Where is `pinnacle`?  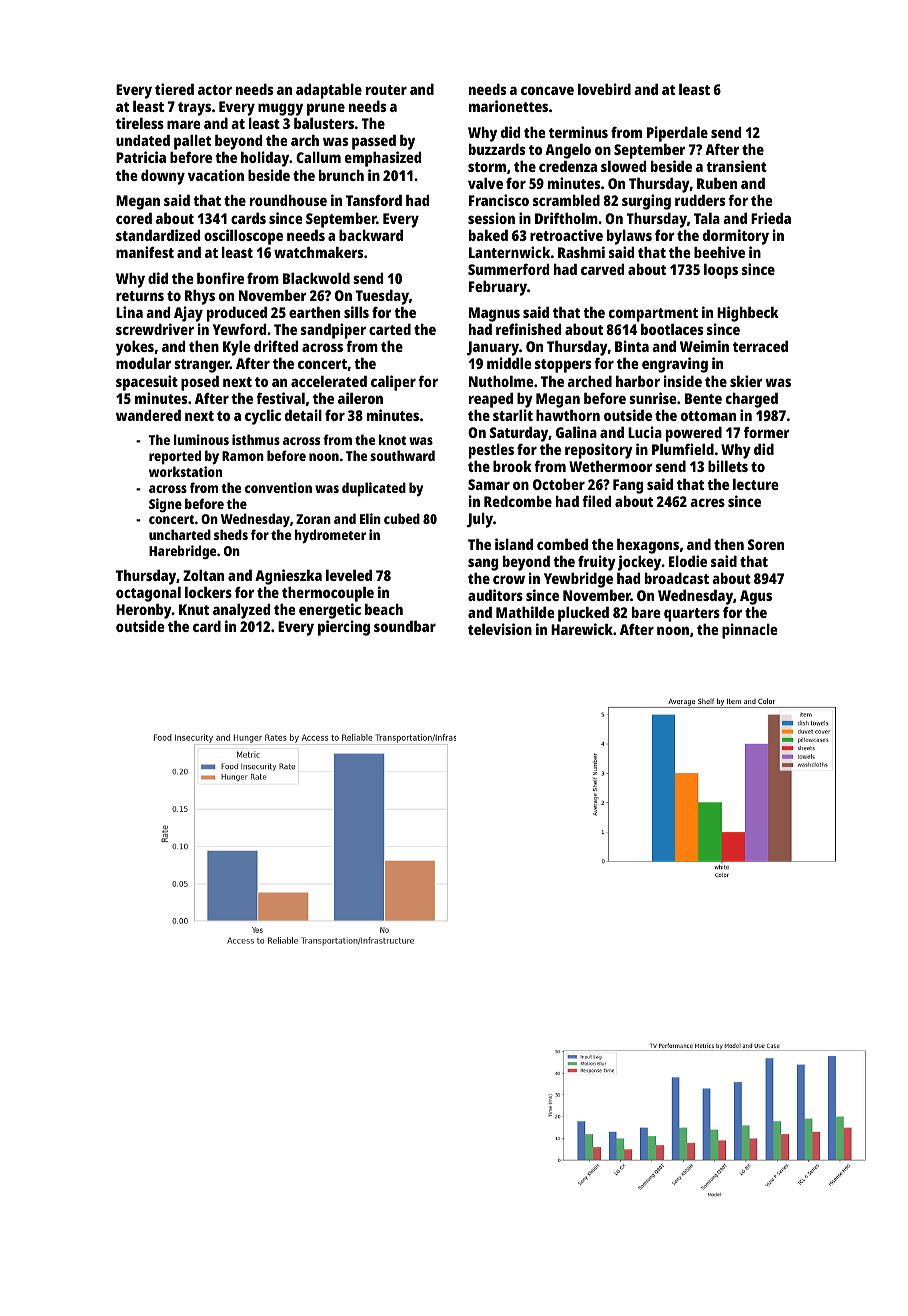
pinnacle is located at coordinates (749, 631).
